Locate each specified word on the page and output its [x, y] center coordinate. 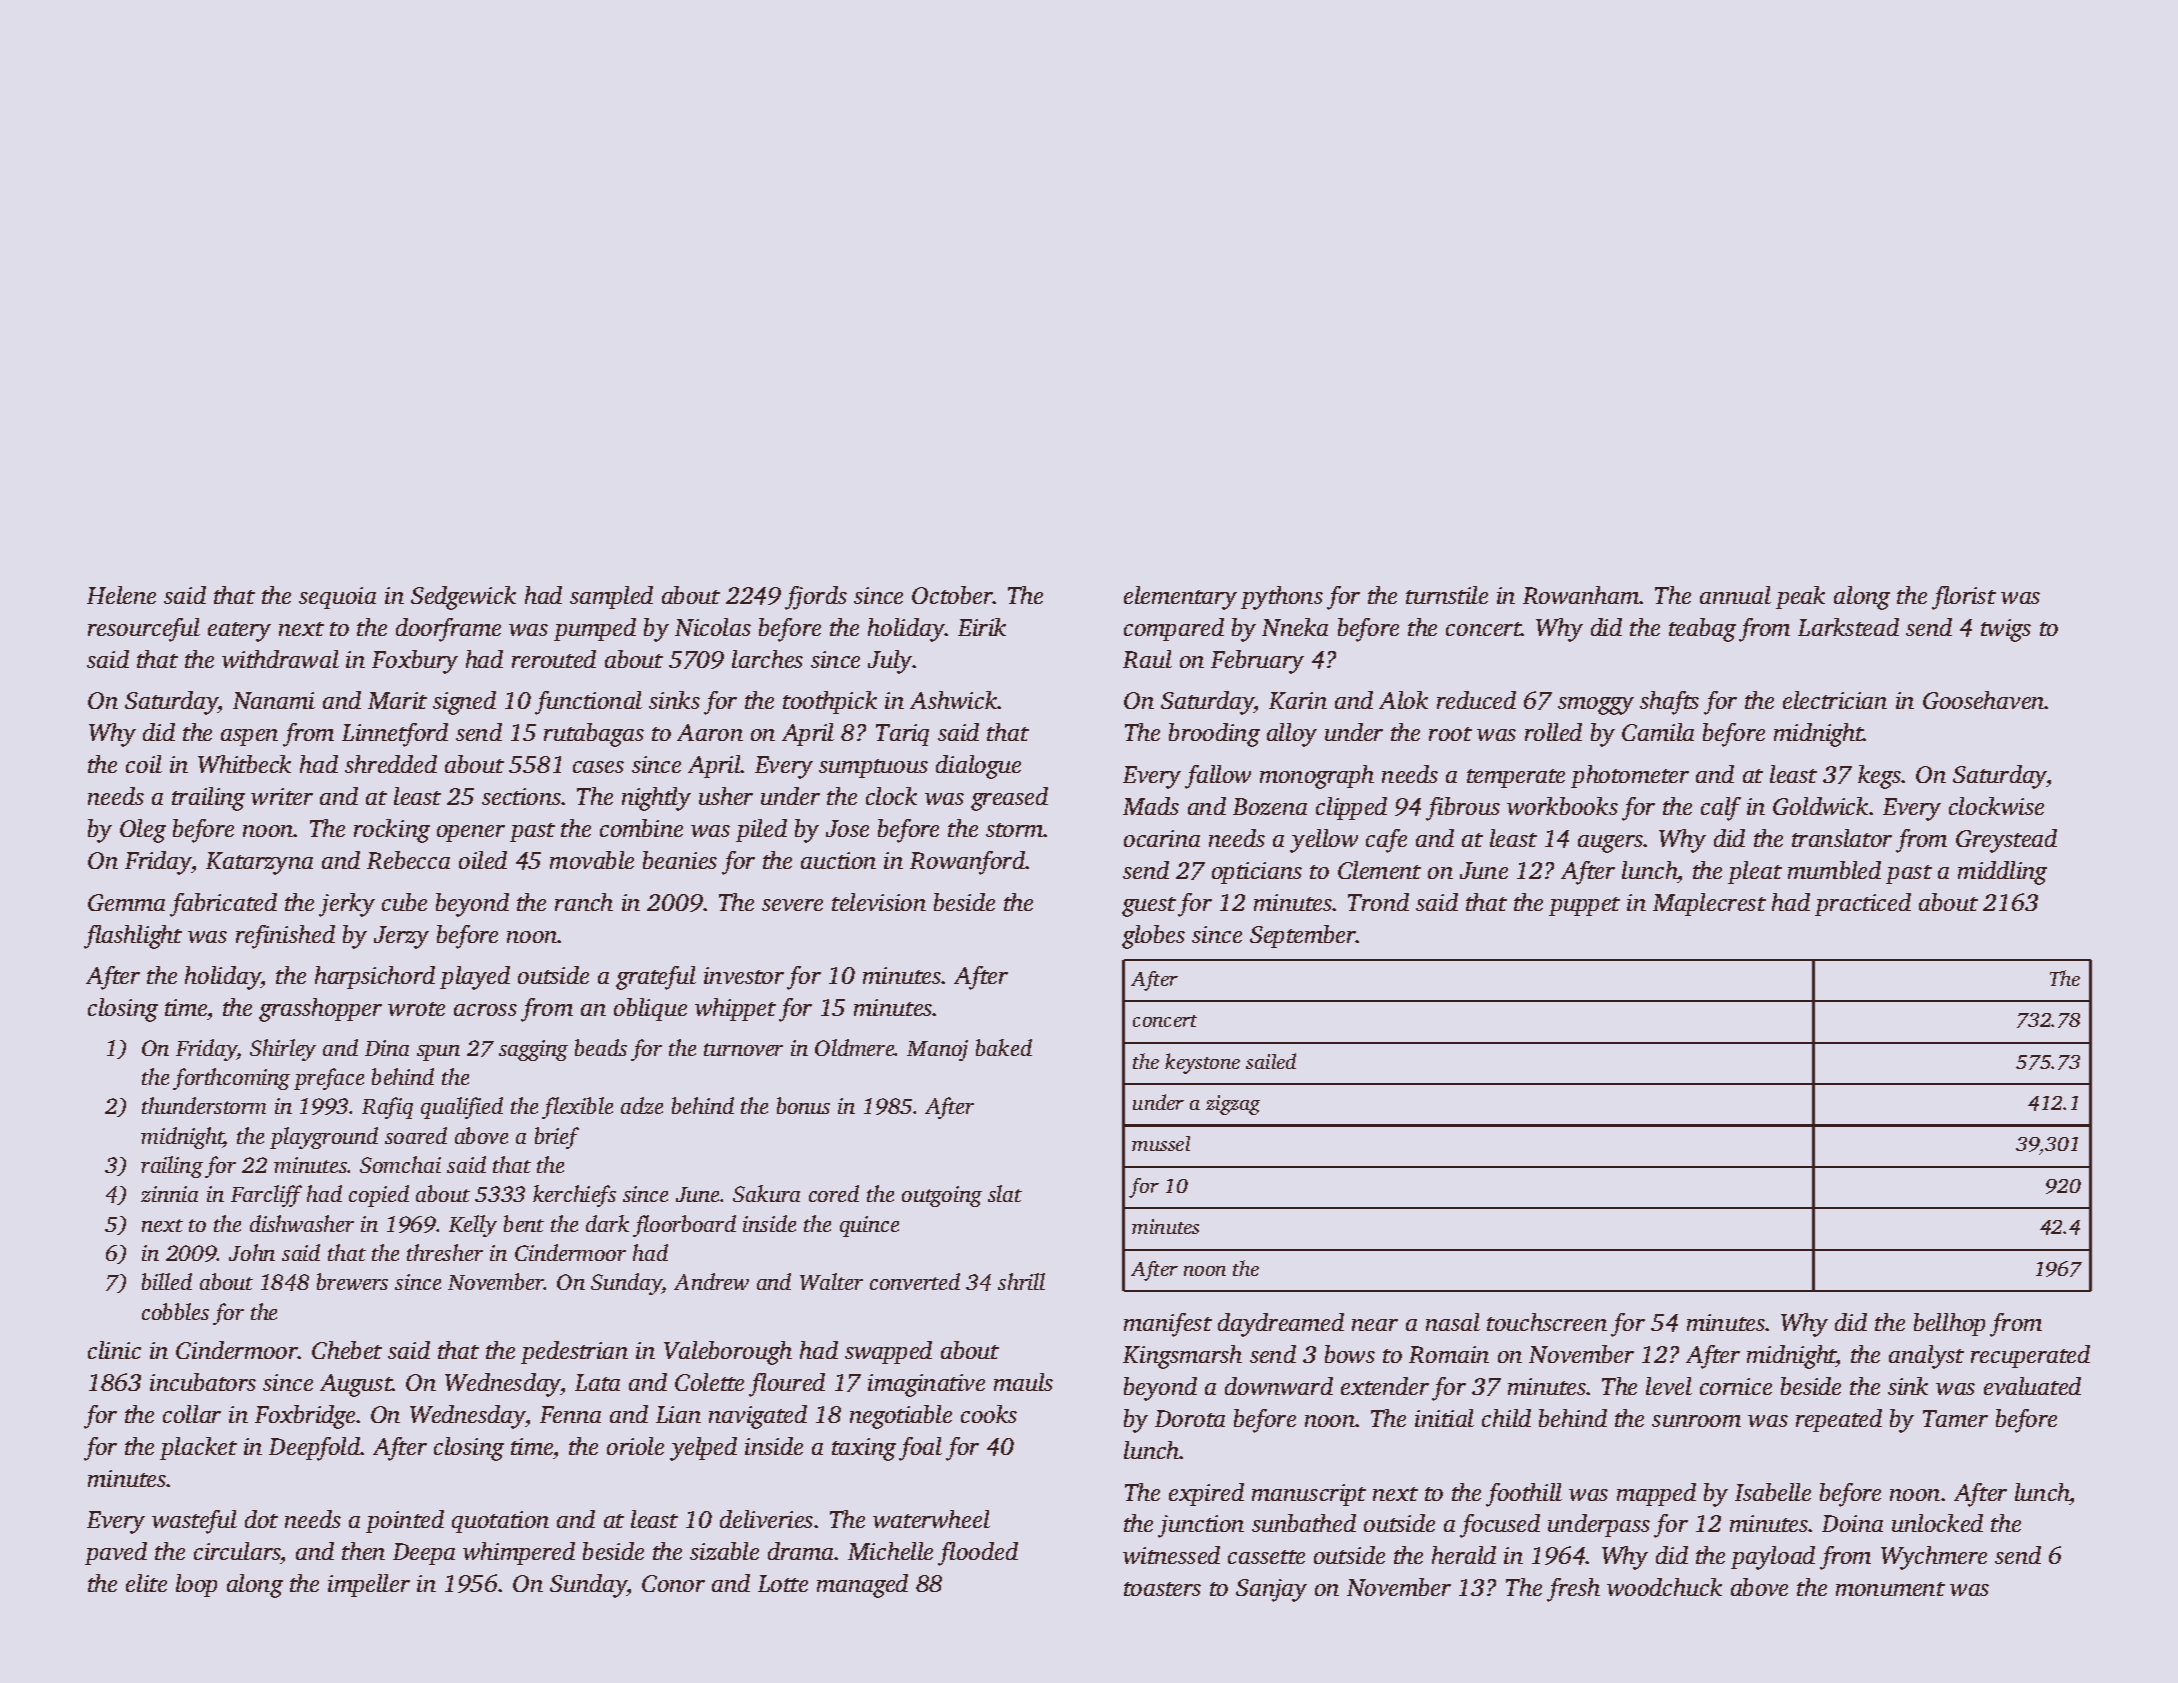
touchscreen [1547, 1322]
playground [324, 1138]
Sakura [766, 1193]
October [952, 595]
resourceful [144, 630]
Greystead [2006, 841]
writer [282, 796]
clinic [114, 1350]
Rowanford [967, 863]
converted [915, 1281]
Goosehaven [1984, 700]
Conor [673, 1583]
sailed [1271, 1061]
